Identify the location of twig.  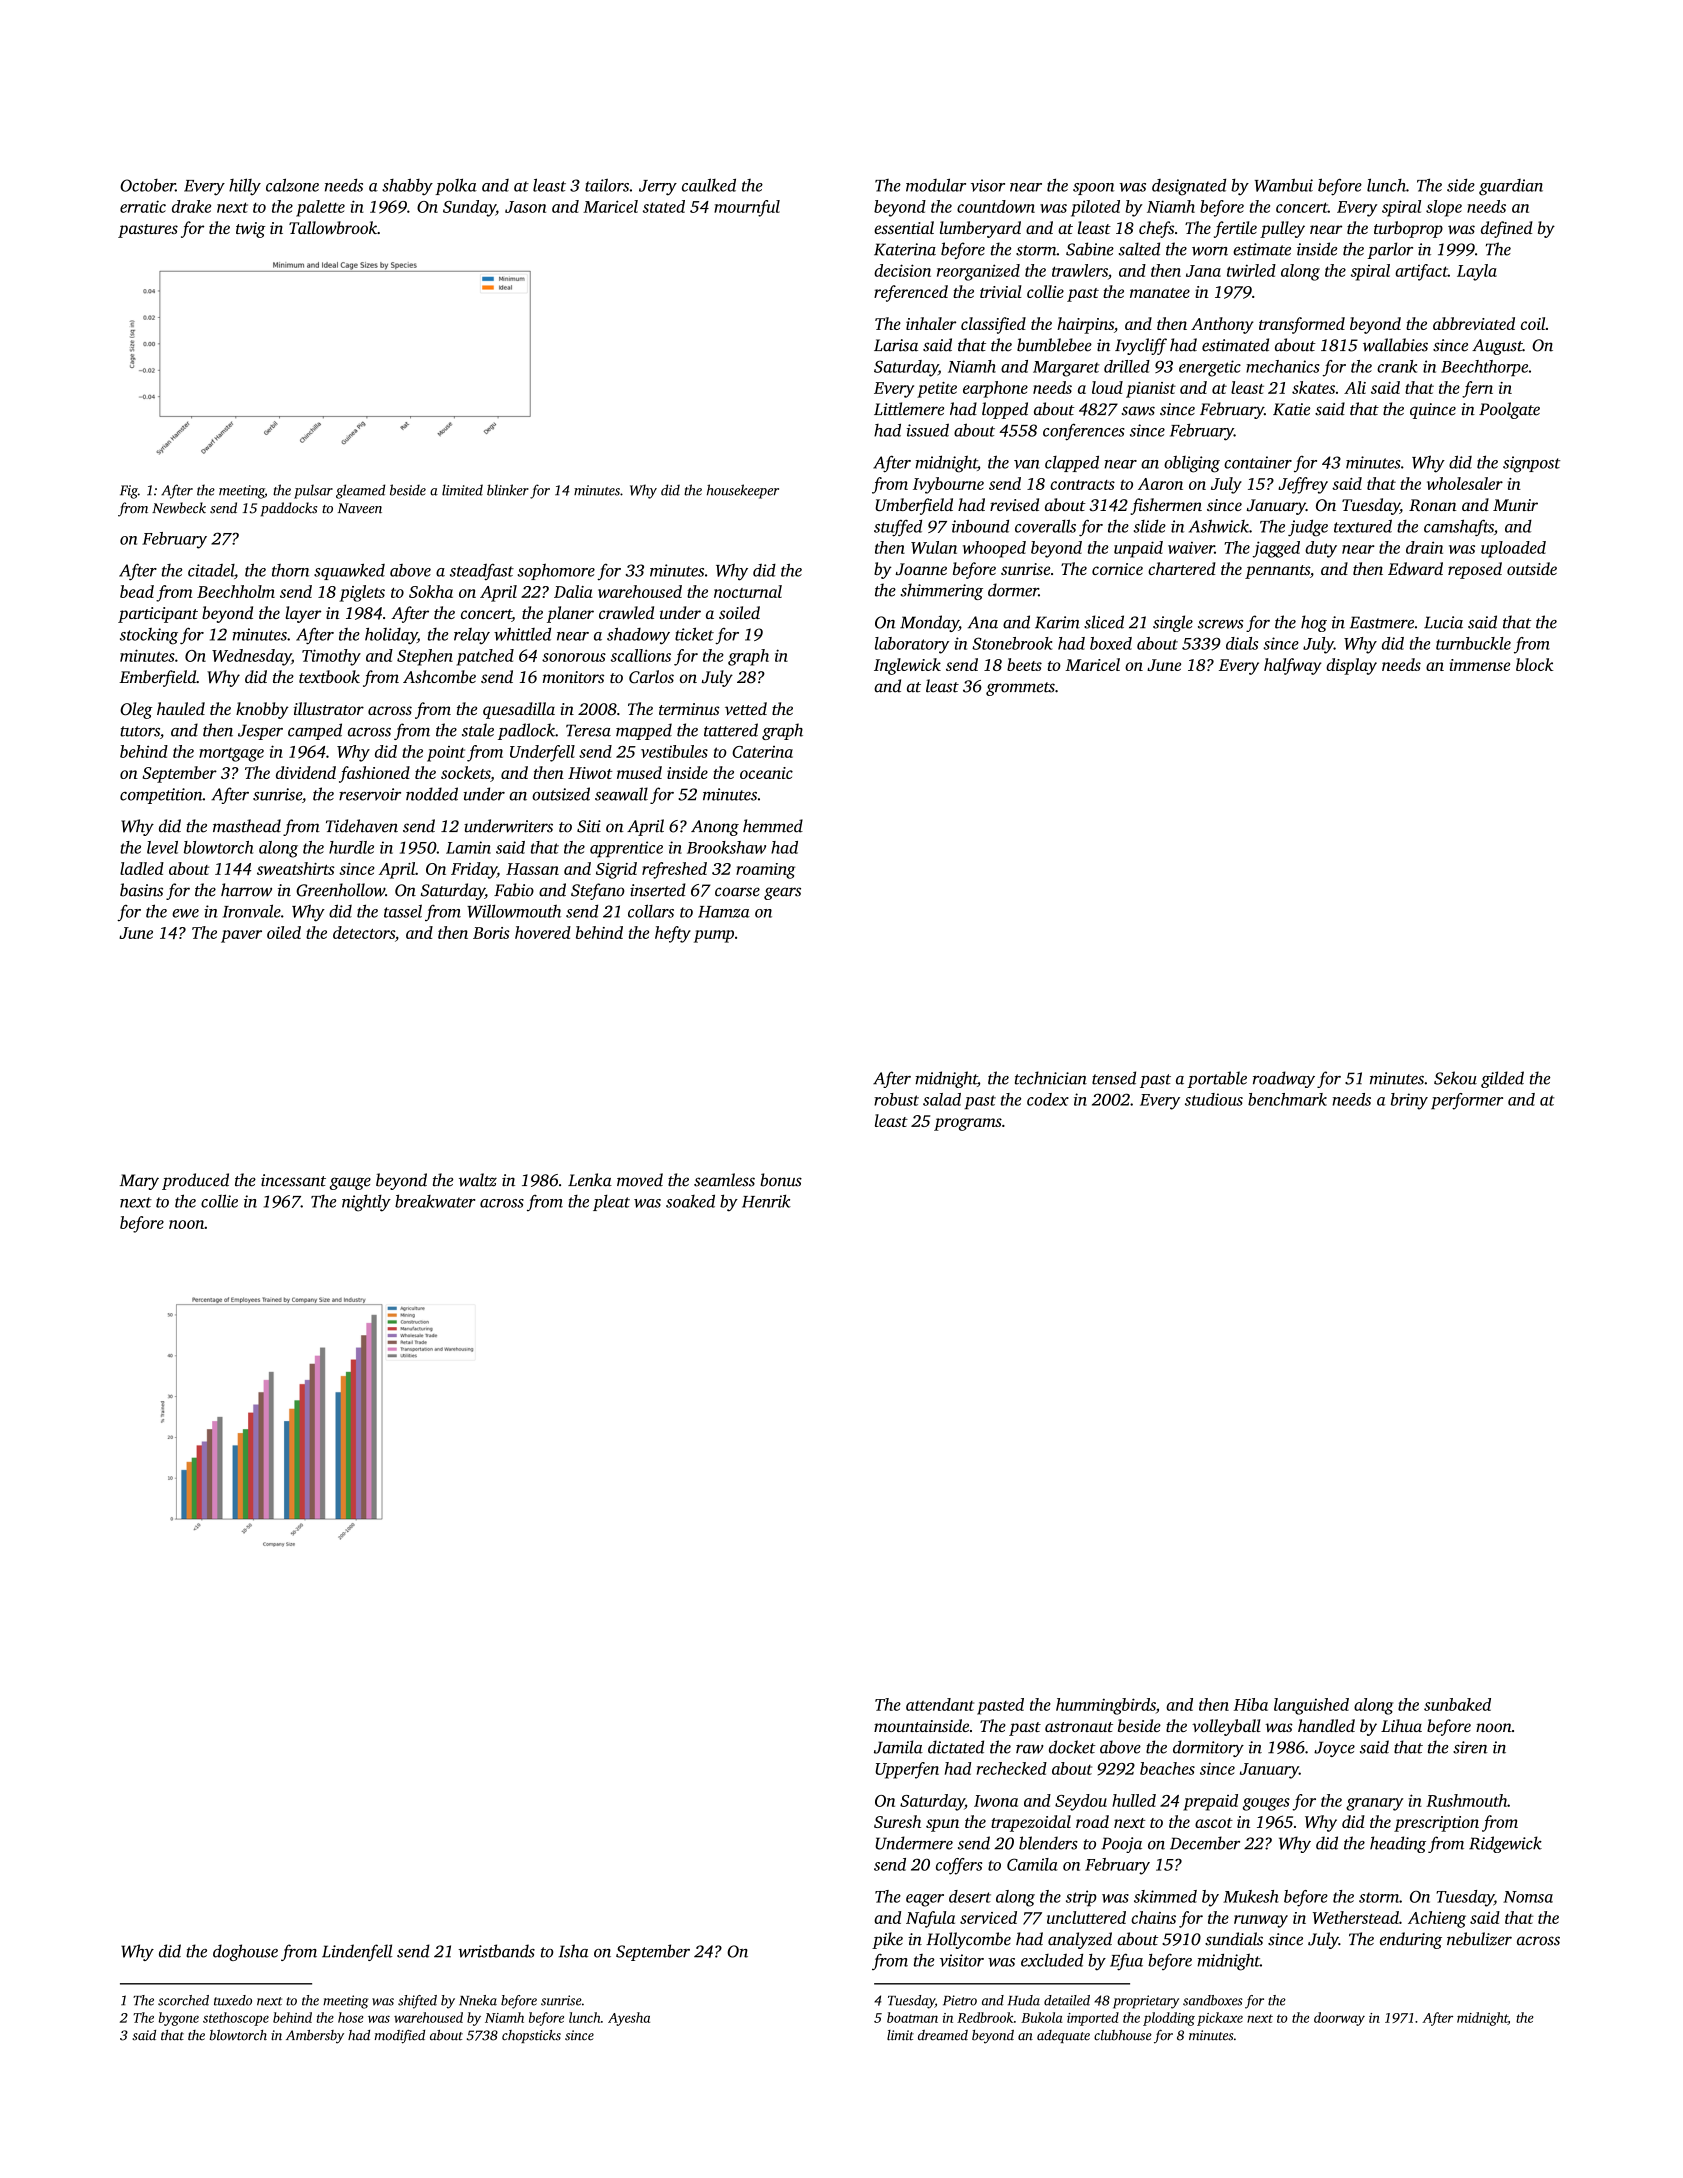
(251, 230).
